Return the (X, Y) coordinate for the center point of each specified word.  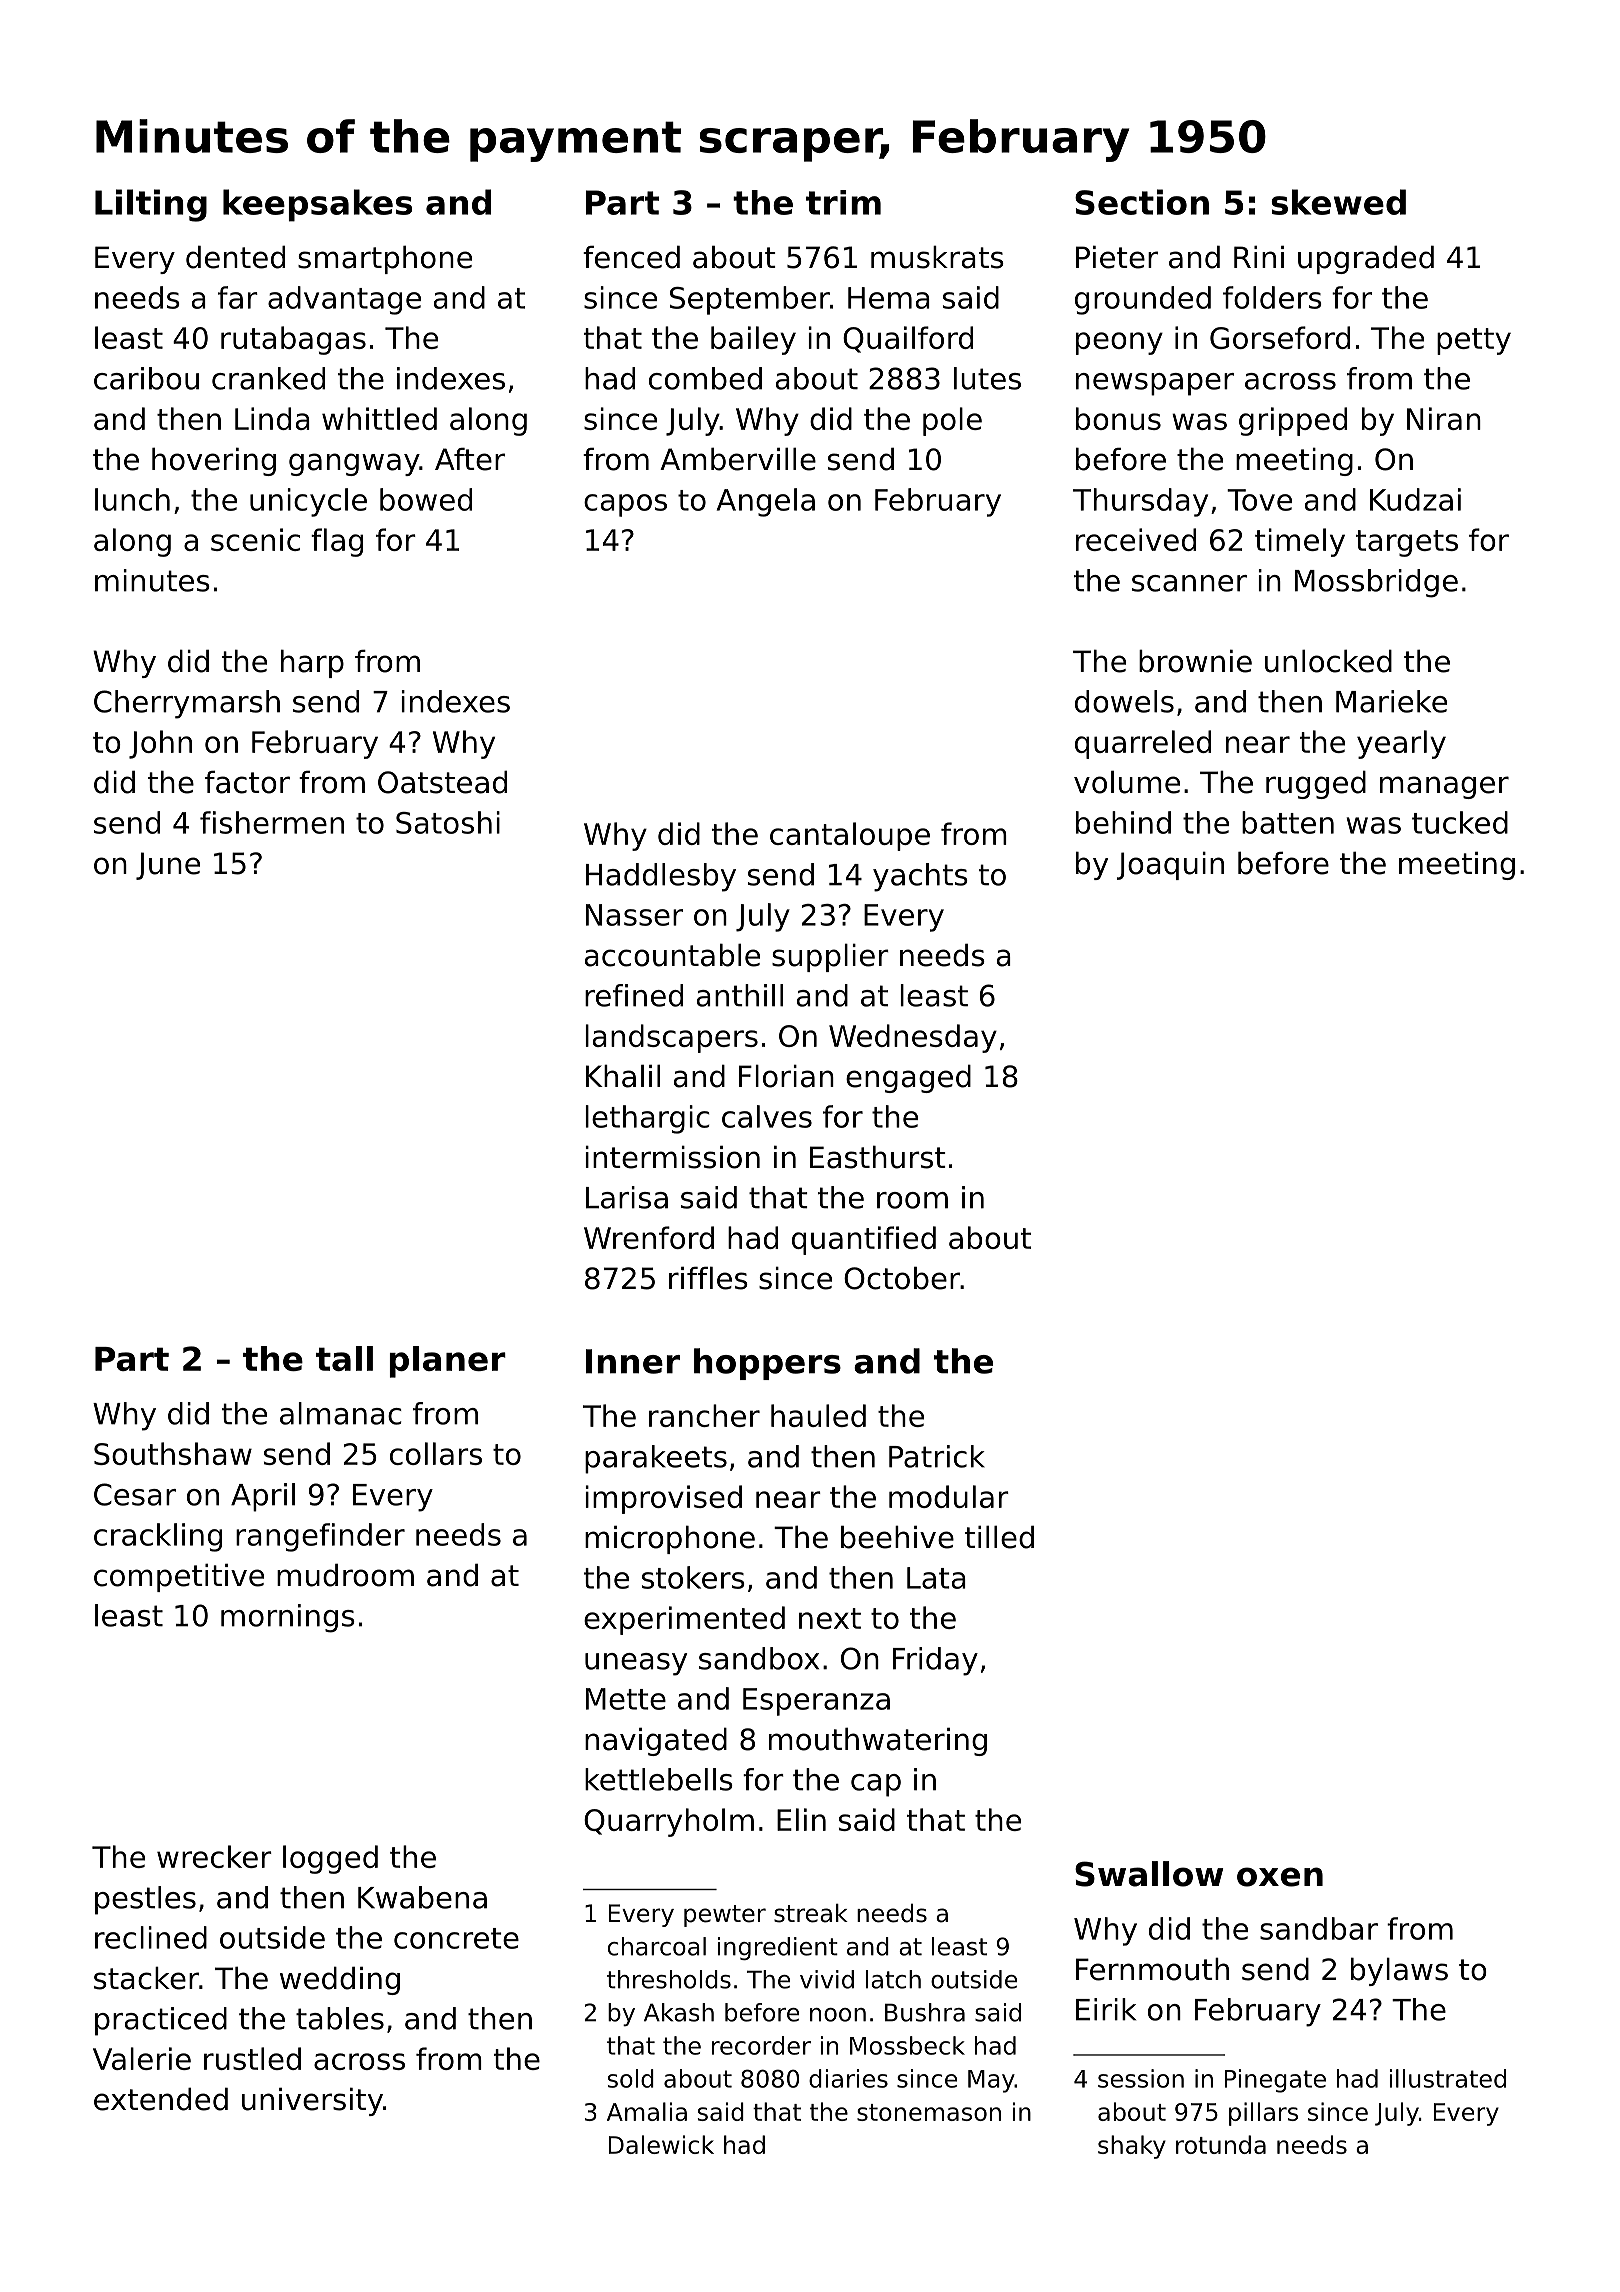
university (312, 2102)
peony (1119, 343)
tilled (999, 1537)
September (750, 300)
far (238, 297)
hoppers (767, 1364)
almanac (341, 1413)
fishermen (272, 822)
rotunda (1221, 2144)
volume (1127, 782)
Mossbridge (1376, 583)
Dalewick (661, 2144)
